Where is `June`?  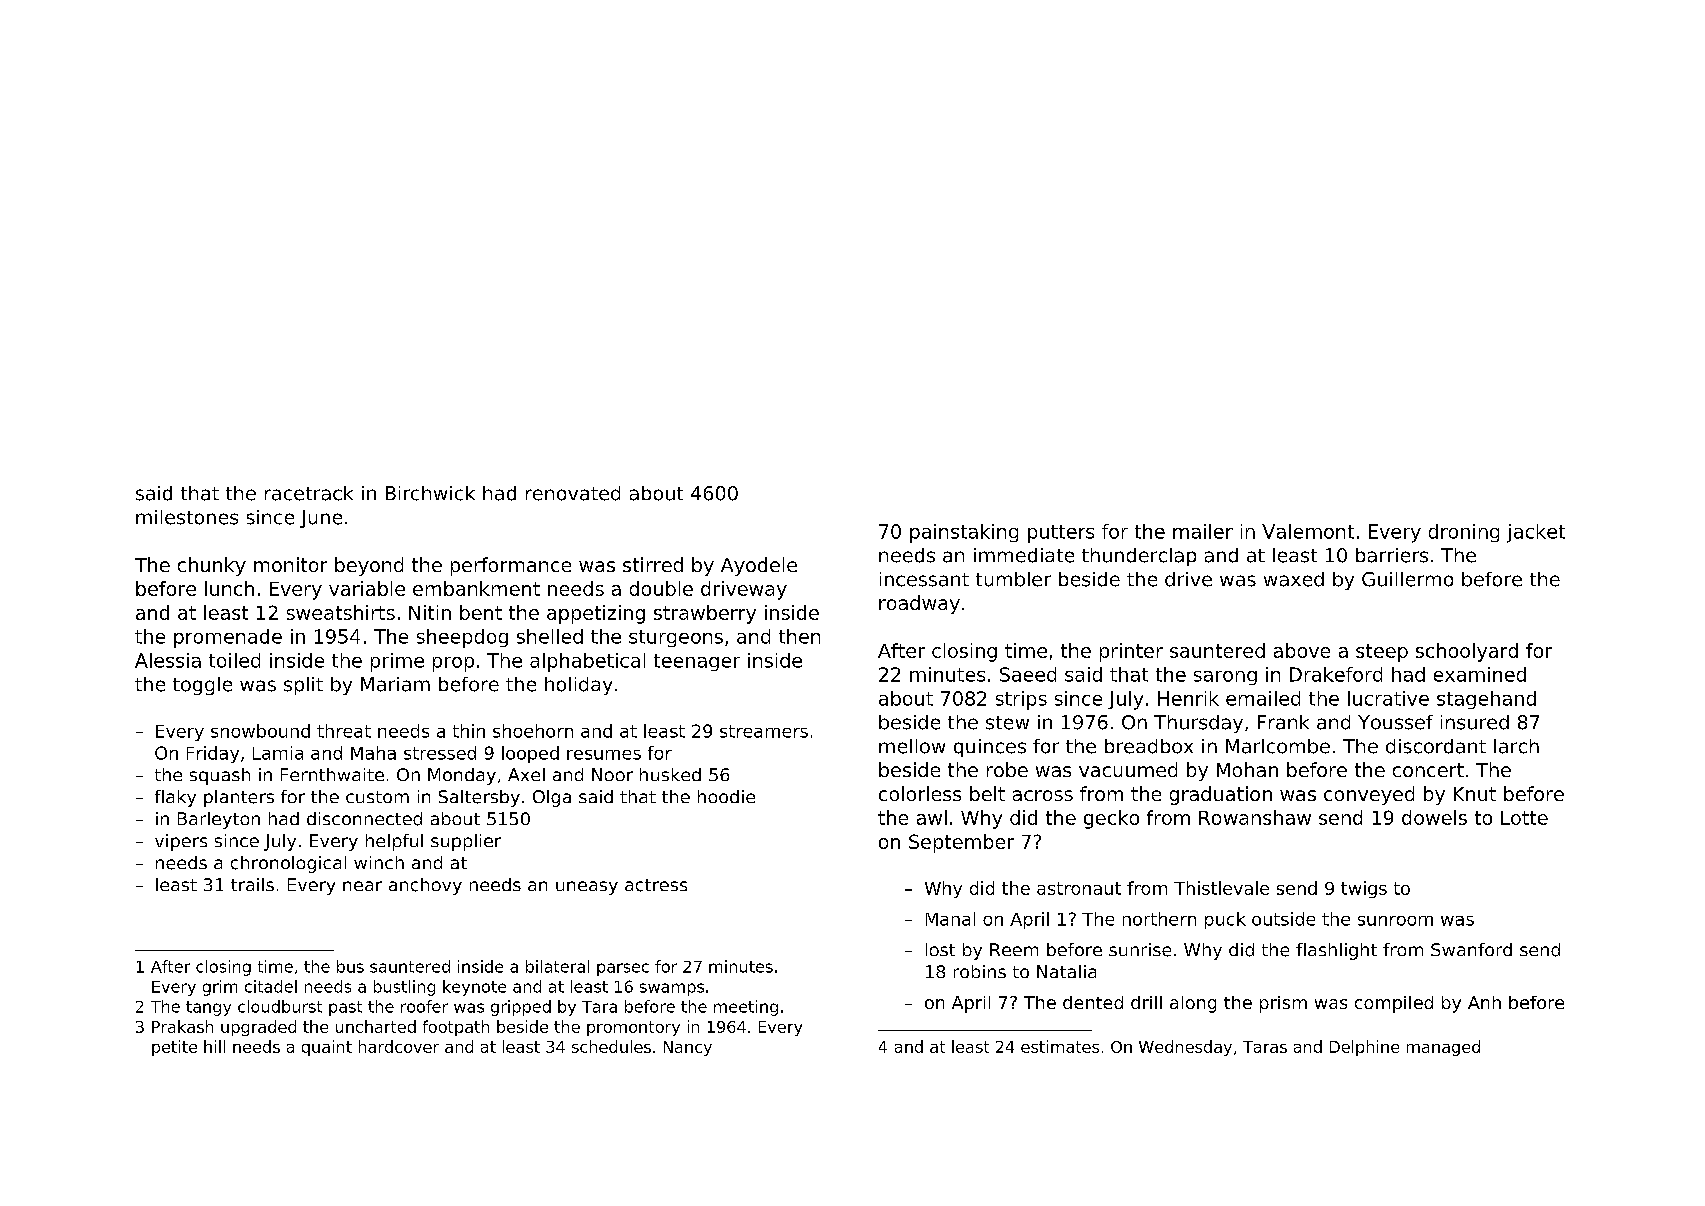 June is located at coordinates (321, 519).
